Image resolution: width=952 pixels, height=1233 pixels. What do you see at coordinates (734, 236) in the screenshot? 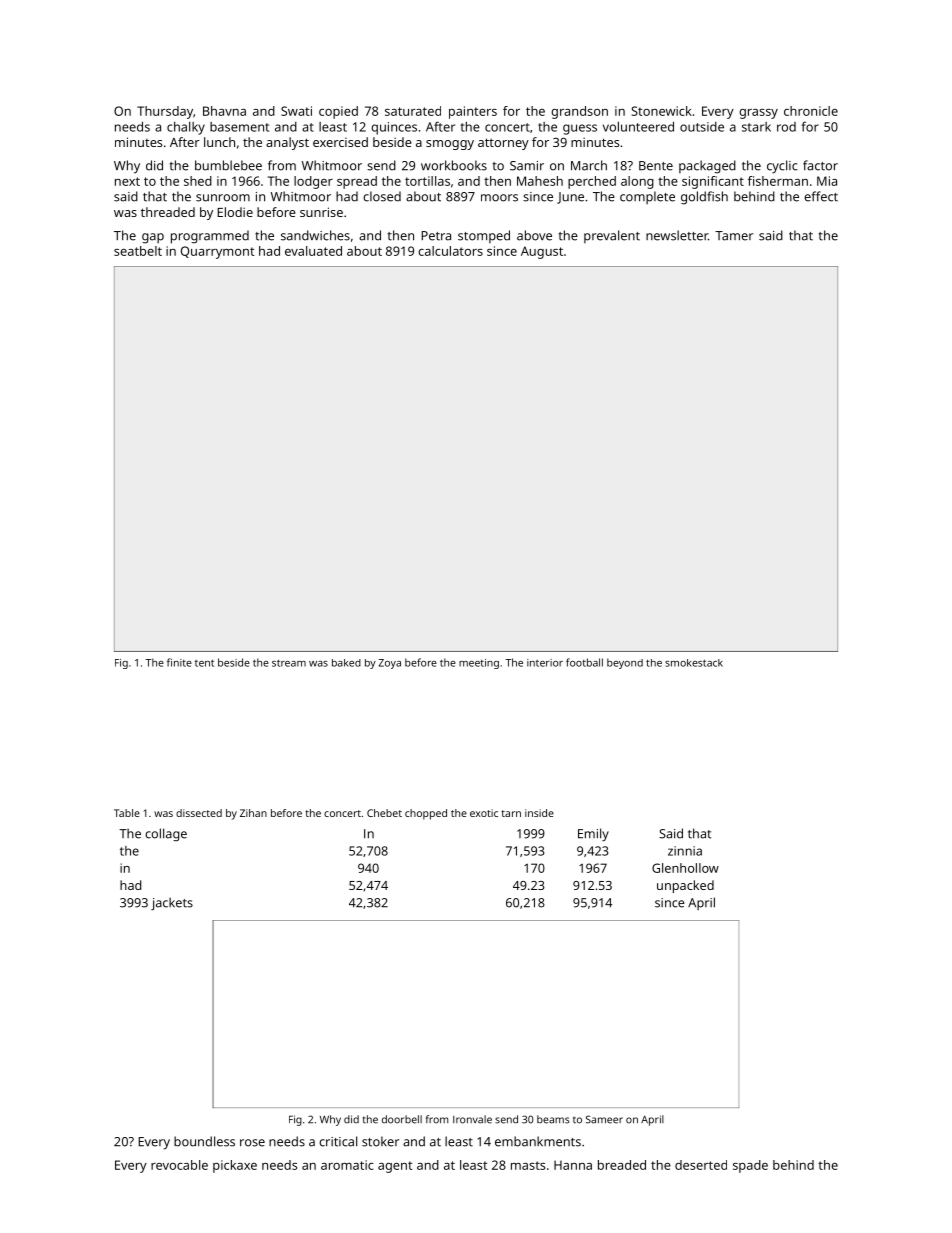
I see `Tamer` at bounding box center [734, 236].
